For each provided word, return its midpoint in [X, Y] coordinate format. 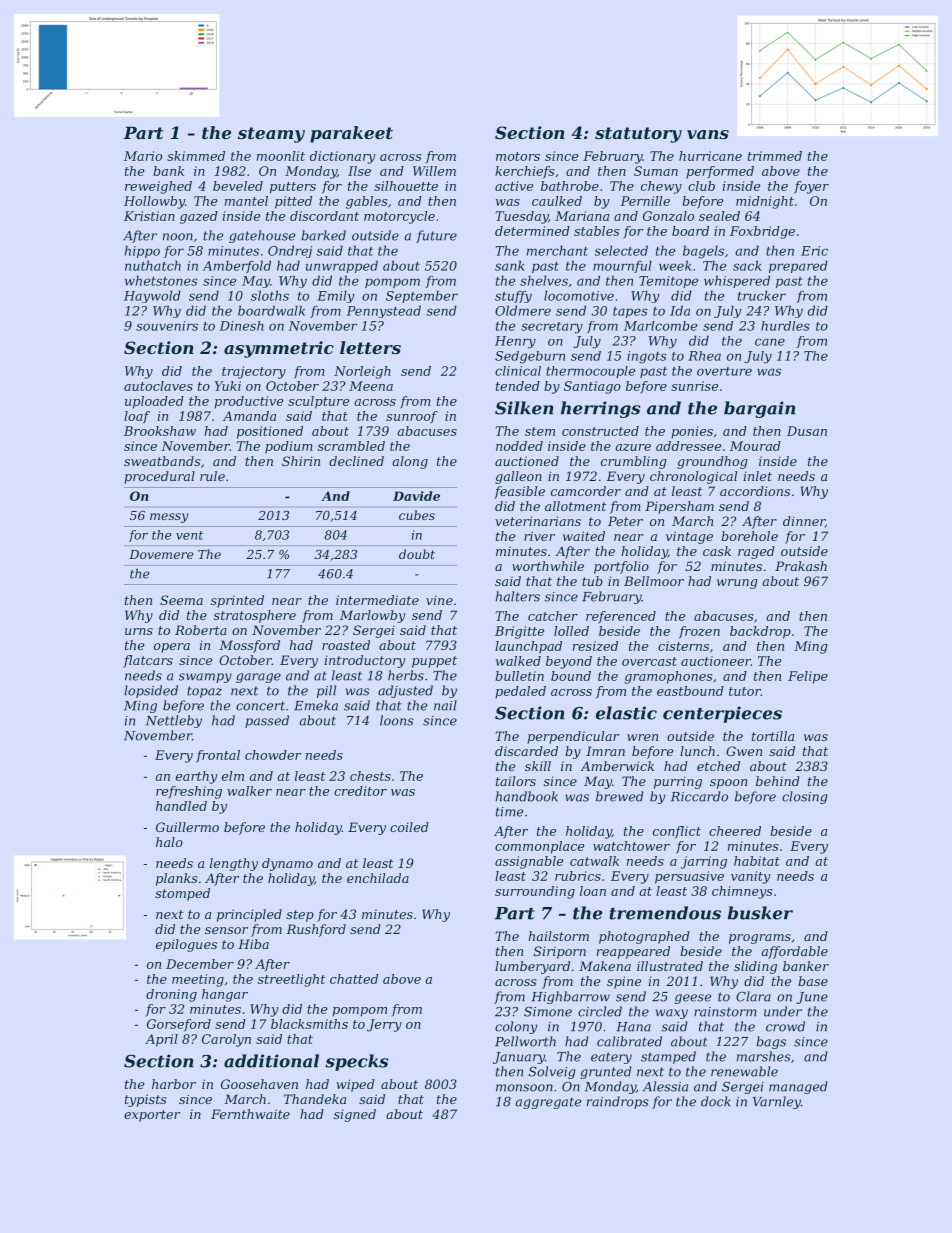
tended [518, 386]
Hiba [253, 944]
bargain [760, 409]
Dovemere [161, 554]
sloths [270, 295]
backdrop [760, 632]
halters [518, 596]
